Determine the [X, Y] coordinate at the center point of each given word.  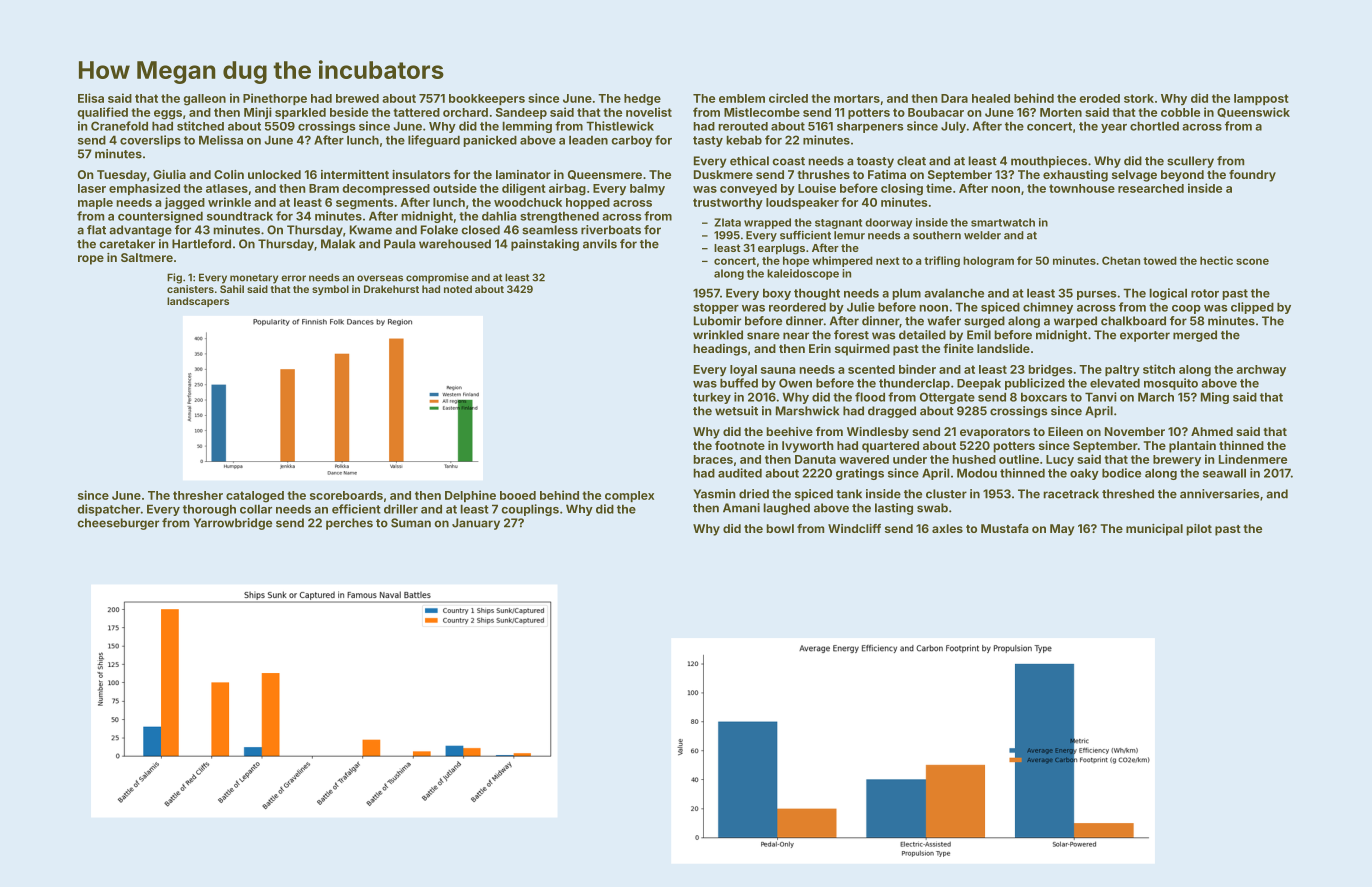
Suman [411, 523]
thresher [198, 495]
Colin [229, 174]
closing [902, 189]
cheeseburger [118, 524]
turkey [712, 398]
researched [1151, 188]
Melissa [221, 140]
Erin [820, 348]
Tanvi [1101, 397]
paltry [1122, 370]
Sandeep [521, 113]
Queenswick [1253, 112]
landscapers [198, 302]
